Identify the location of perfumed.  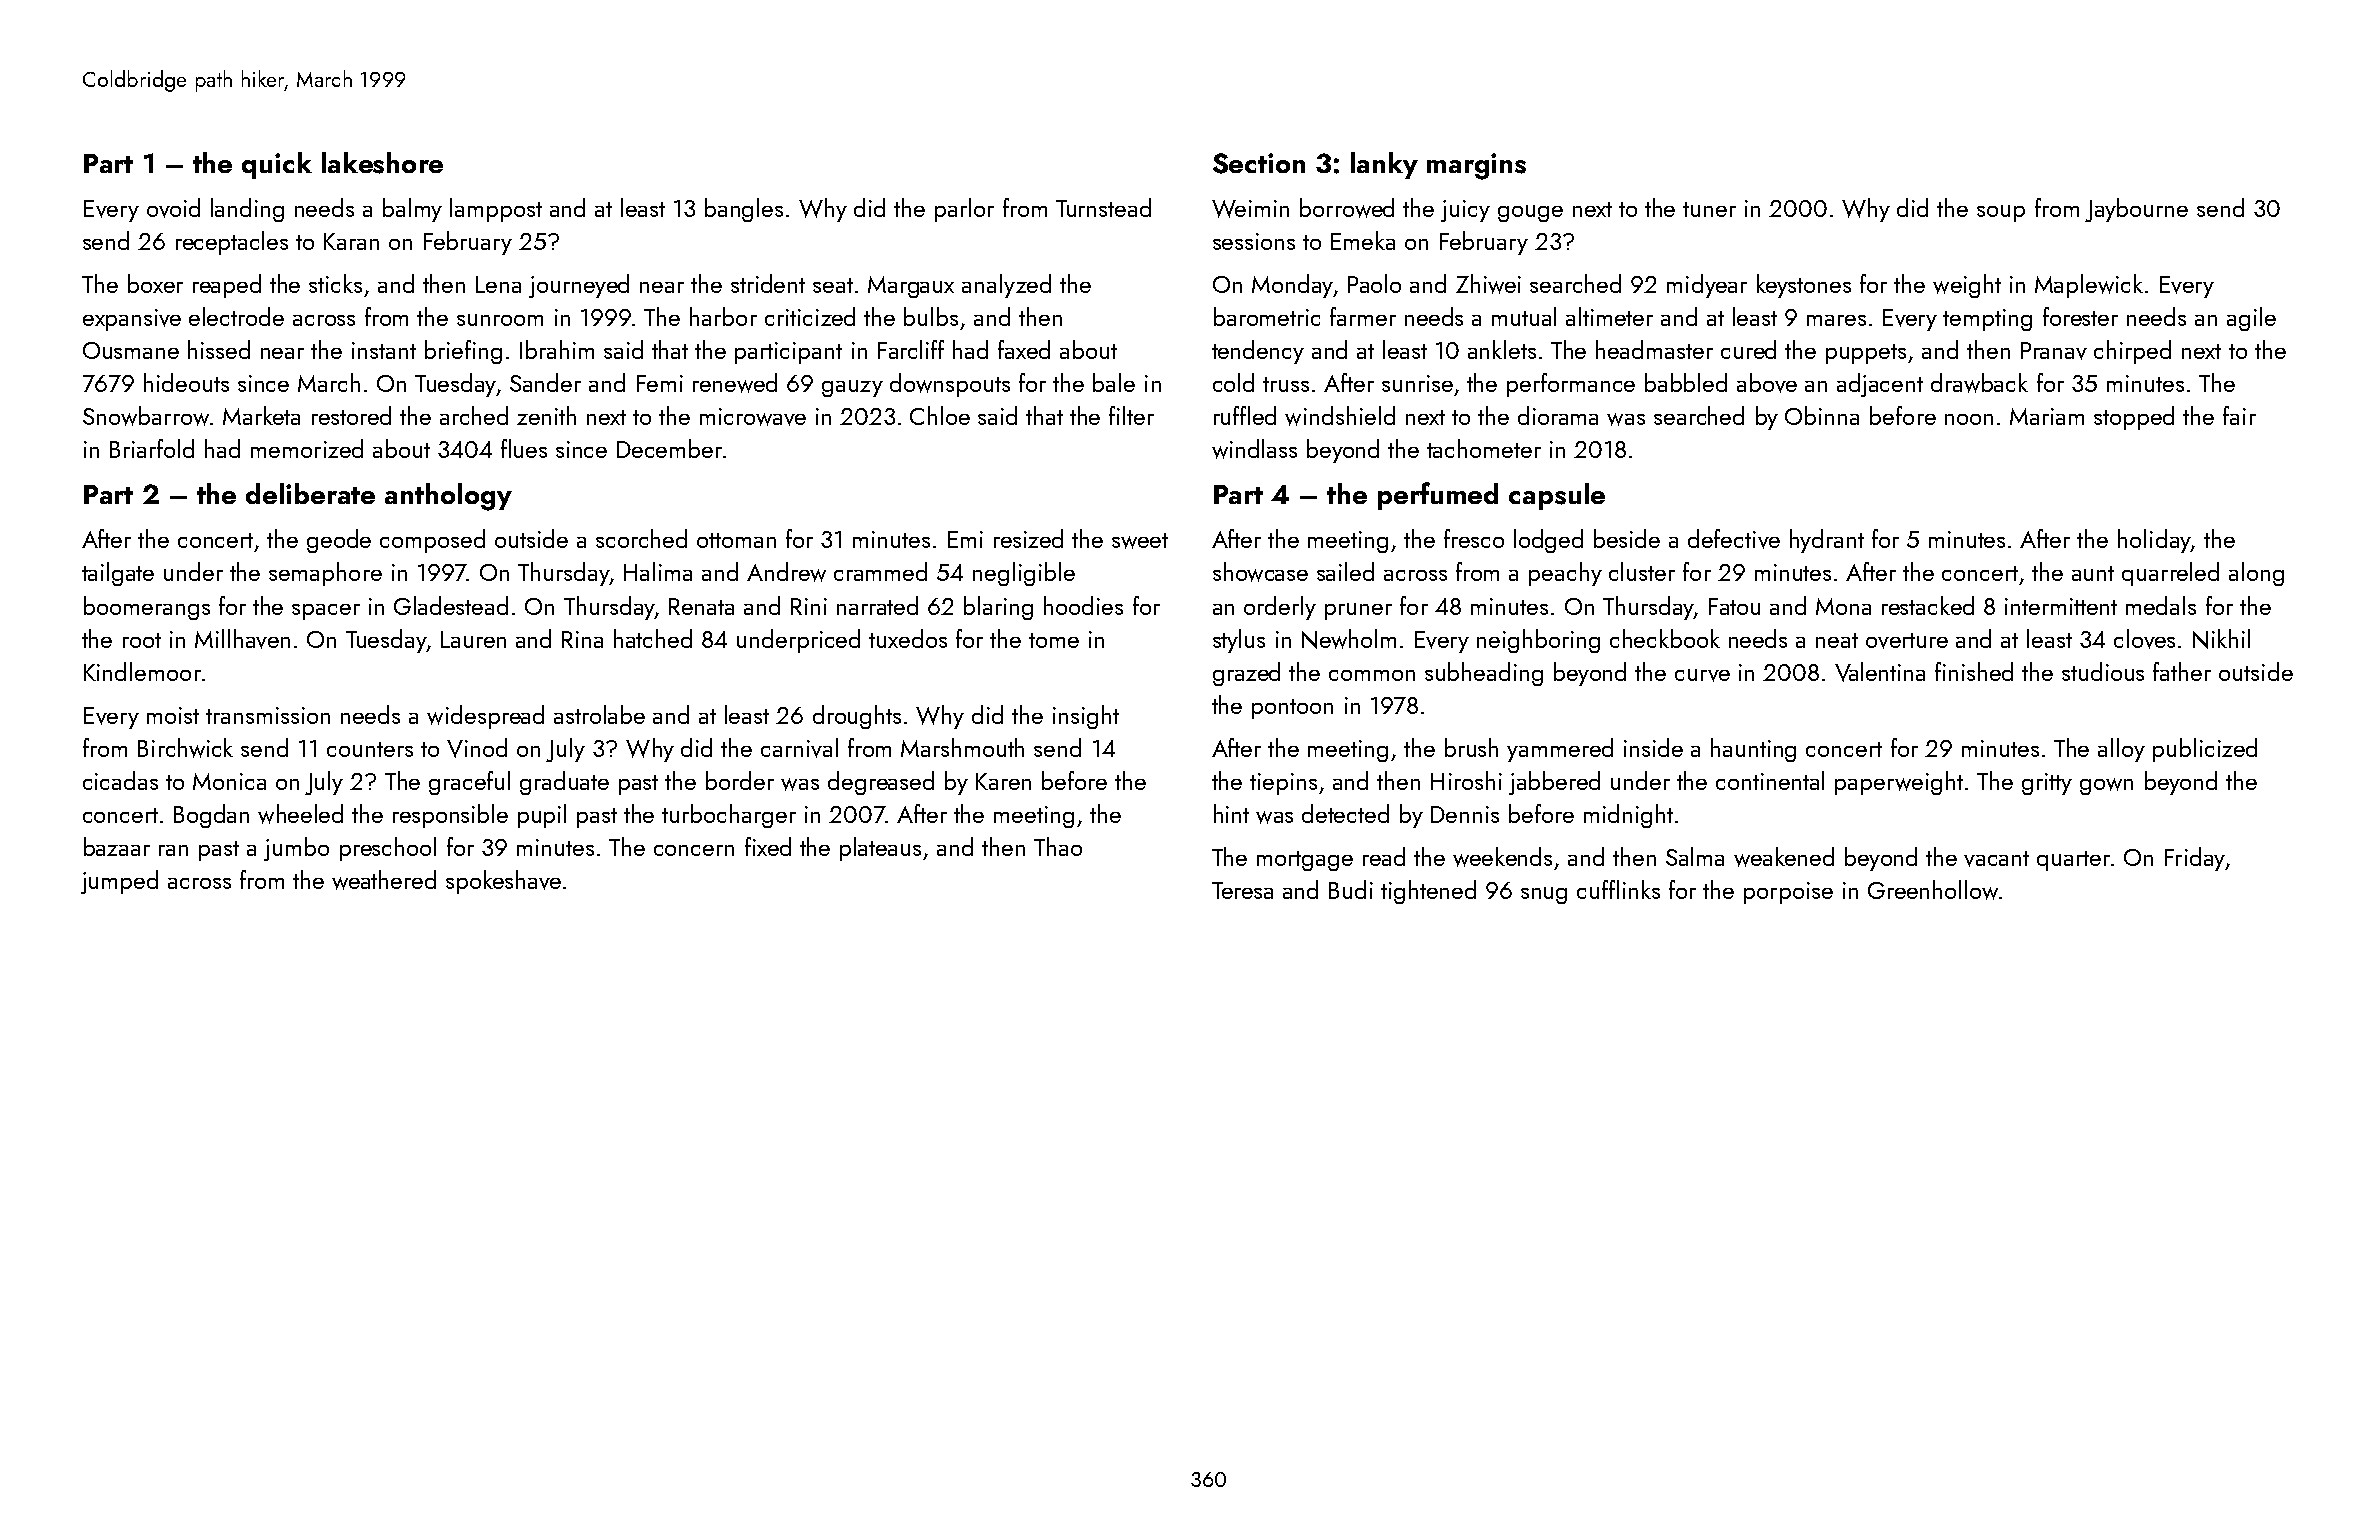
(1438, 496).
